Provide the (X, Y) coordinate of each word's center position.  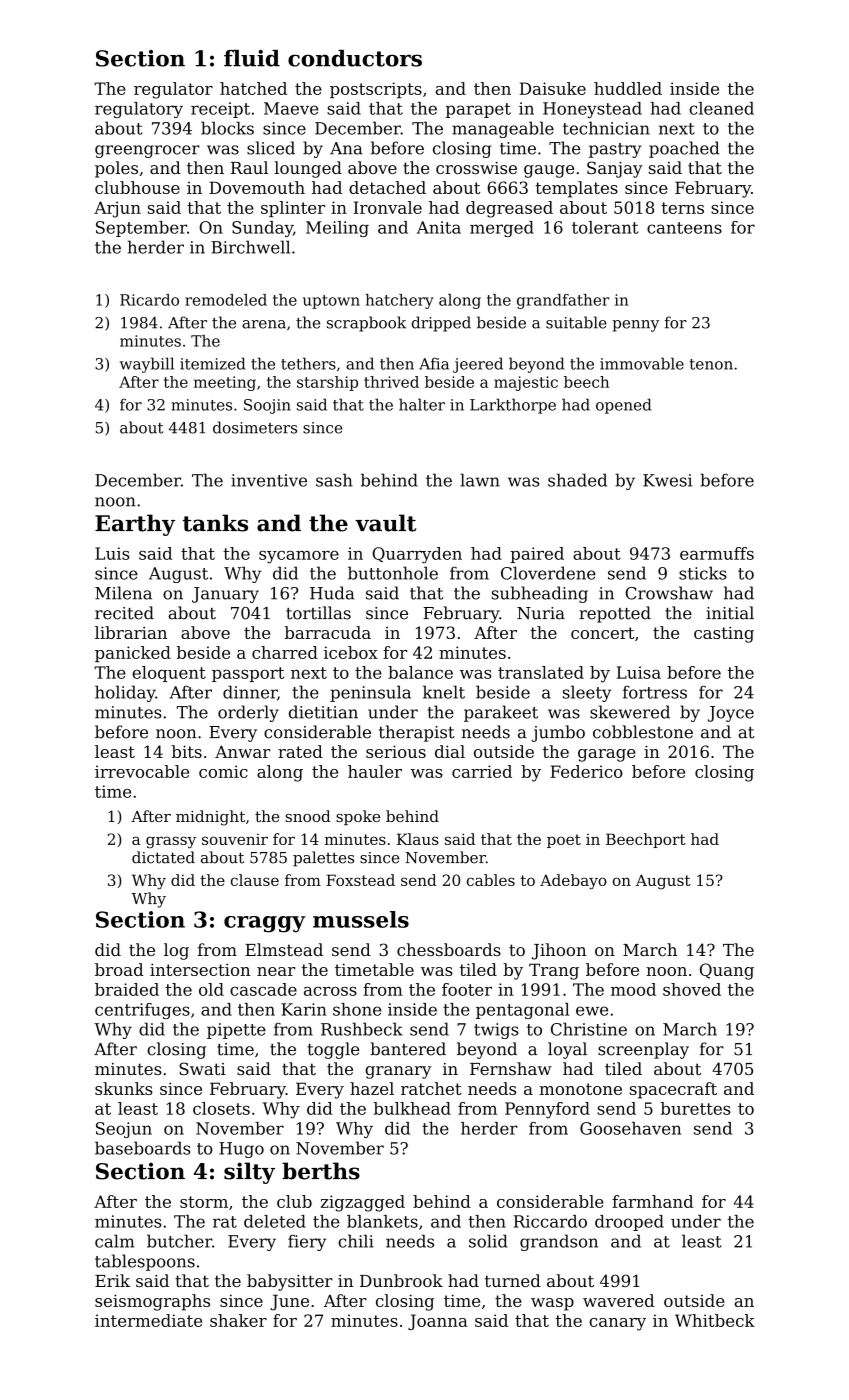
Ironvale (388, 207)
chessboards (449, 949)
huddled (628, 88)
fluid (252, 58)
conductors (355, 58)
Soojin (267, 406)
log (176, 951)
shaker (238, 1320)
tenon (711, 364)
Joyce (731, 714)
